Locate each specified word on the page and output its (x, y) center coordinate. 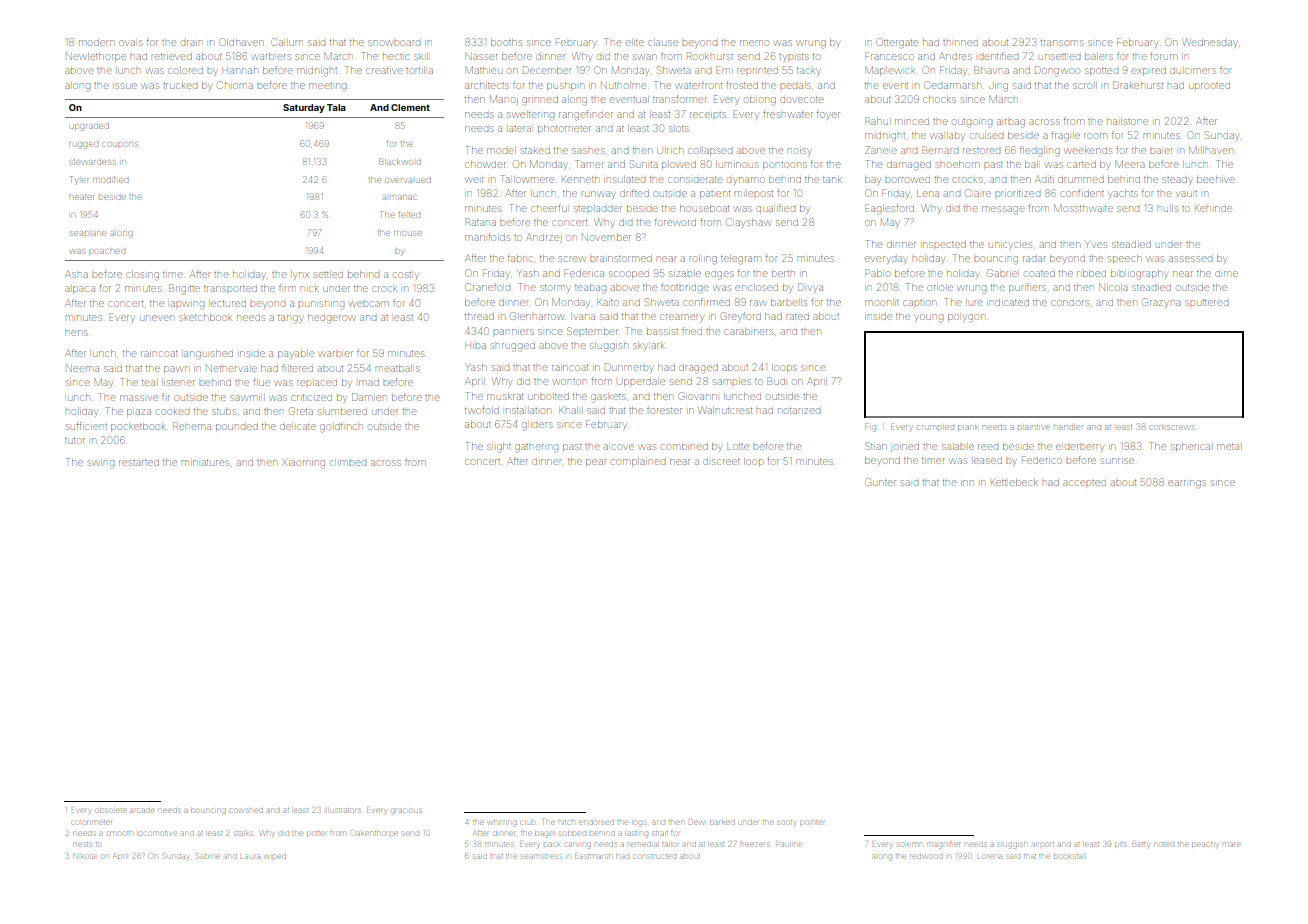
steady (1177, 180)
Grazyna (1161, 302)
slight (499, 448)
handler (1068, 427)
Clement (410, 107)
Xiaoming (304, 464)
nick (310, 289)
